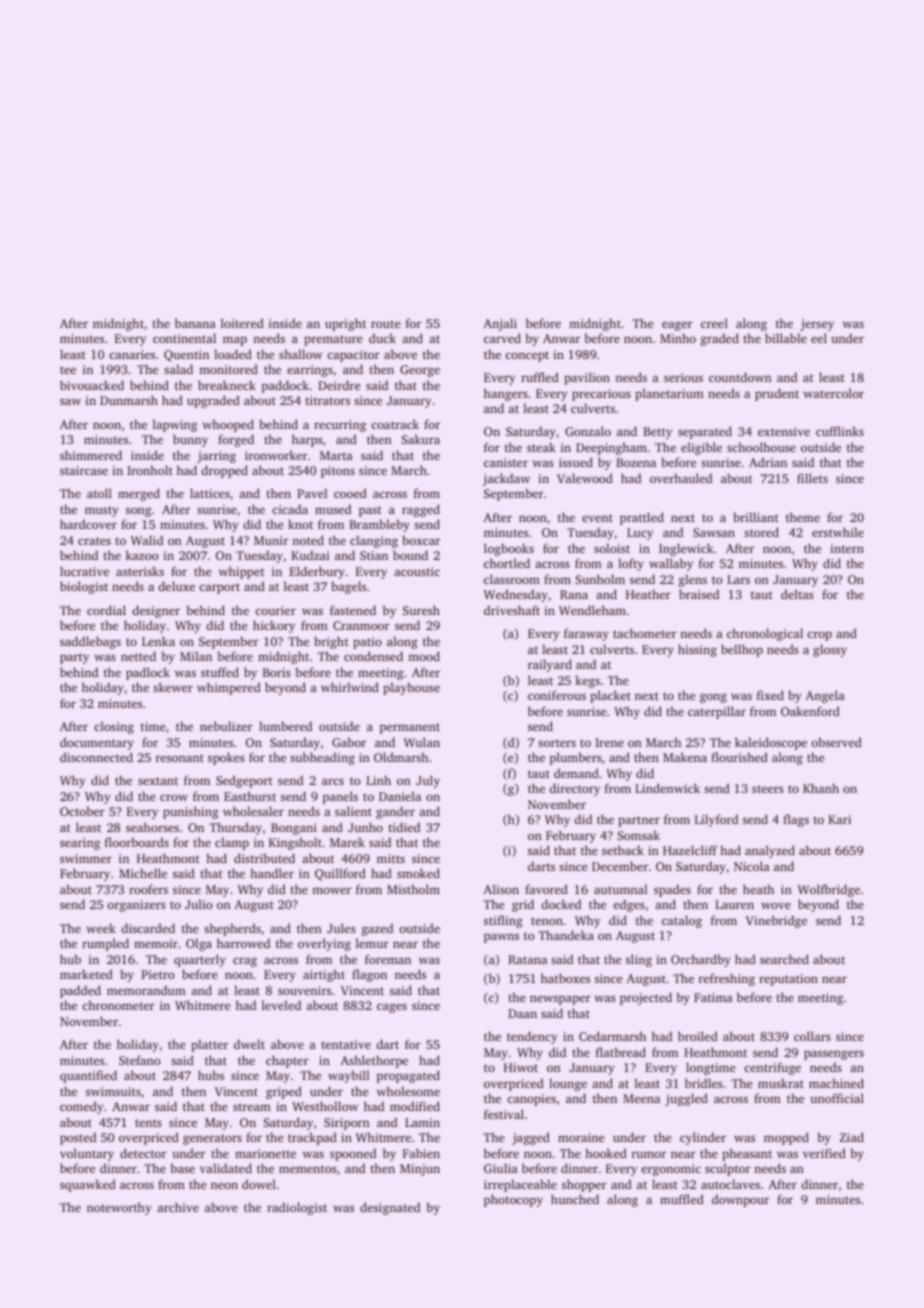 This image has height=1308, width=924. I want to click on dowel, so click(259, 1184).
